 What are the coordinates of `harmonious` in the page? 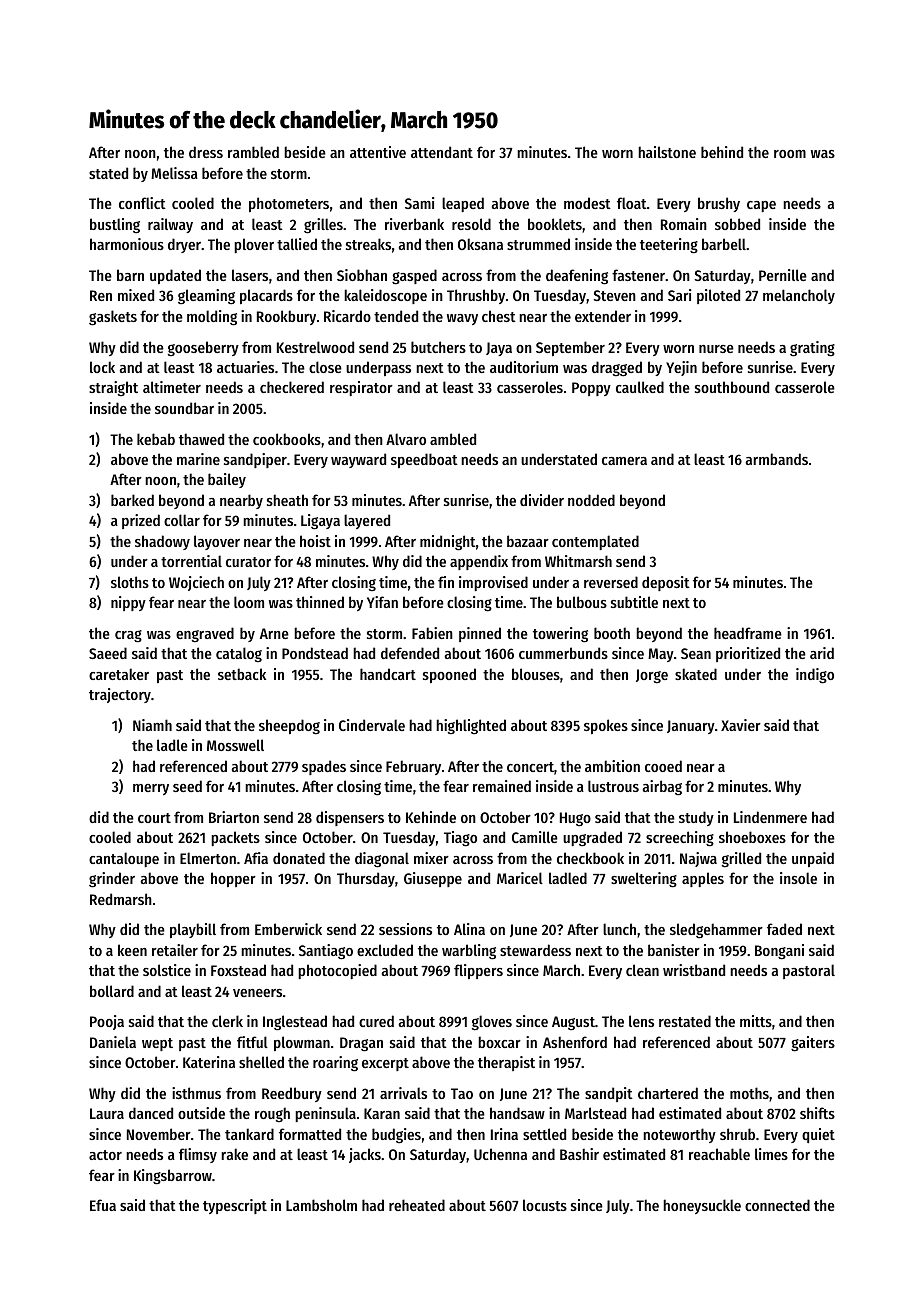 It's located at (127, 244).
